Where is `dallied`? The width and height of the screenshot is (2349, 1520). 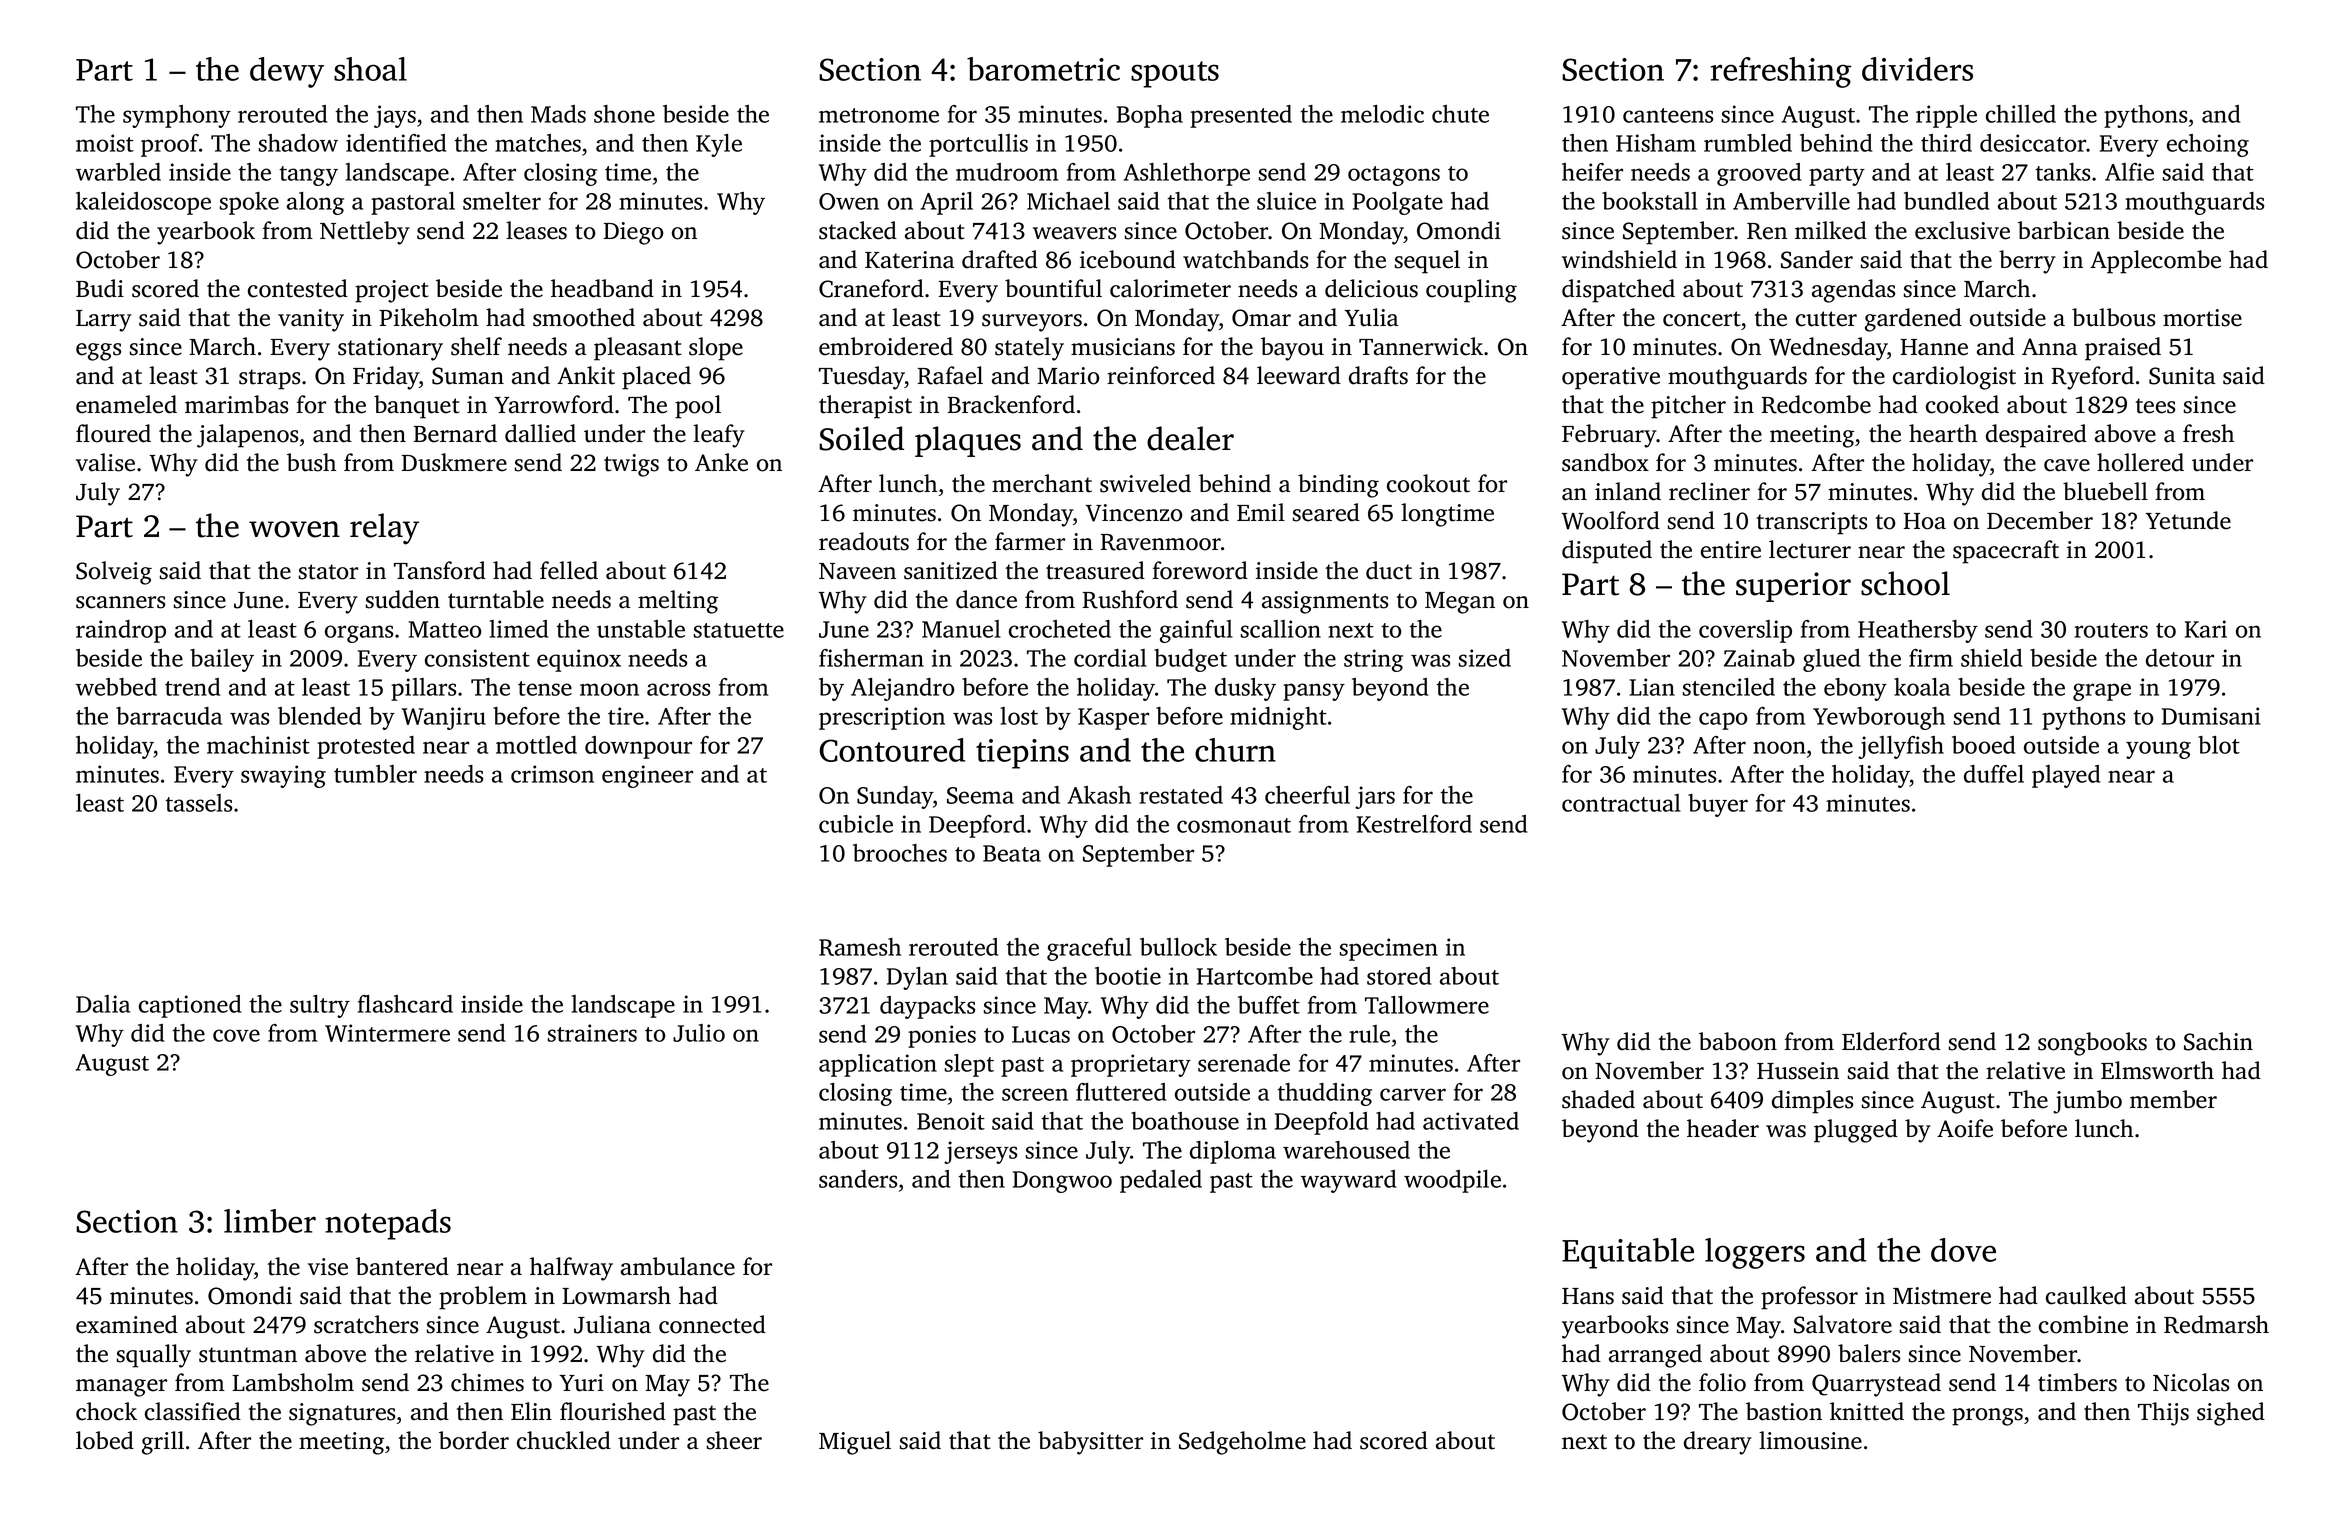 dallied is located at coordinates (540, 433).
